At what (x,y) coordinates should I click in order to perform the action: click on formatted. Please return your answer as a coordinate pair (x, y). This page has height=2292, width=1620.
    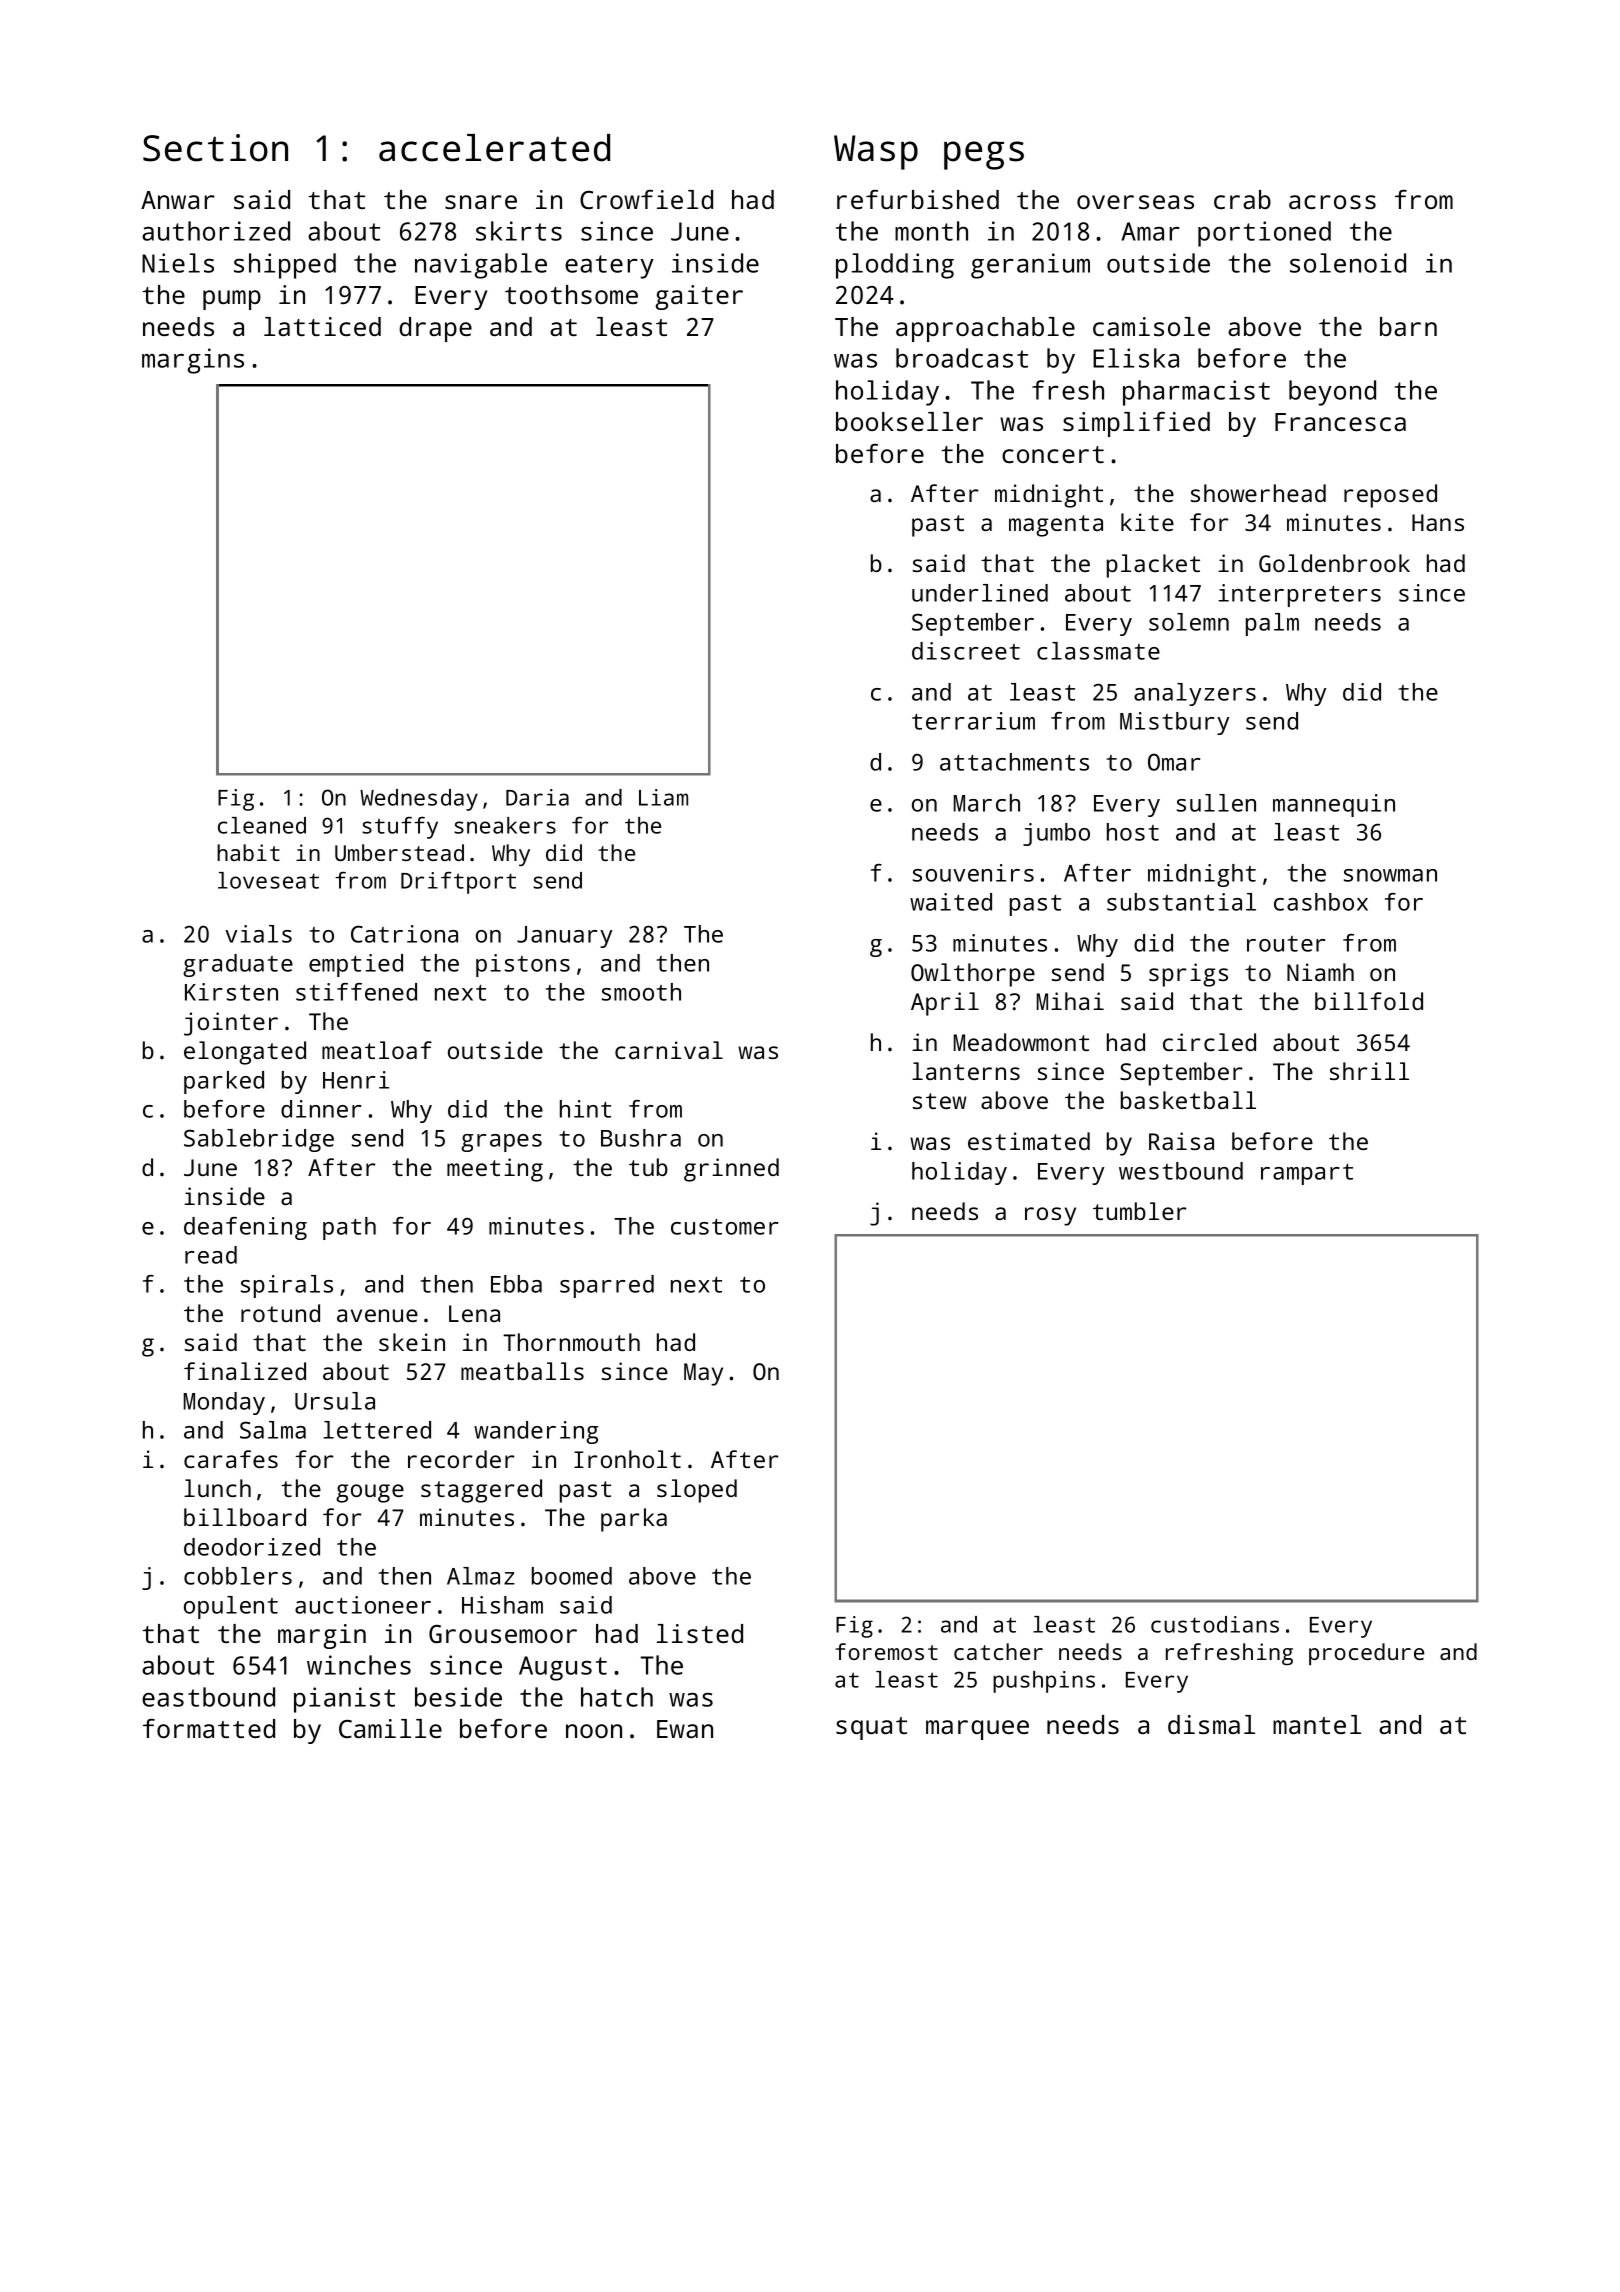
    Looking at the image, I should click on (209, 1728).
